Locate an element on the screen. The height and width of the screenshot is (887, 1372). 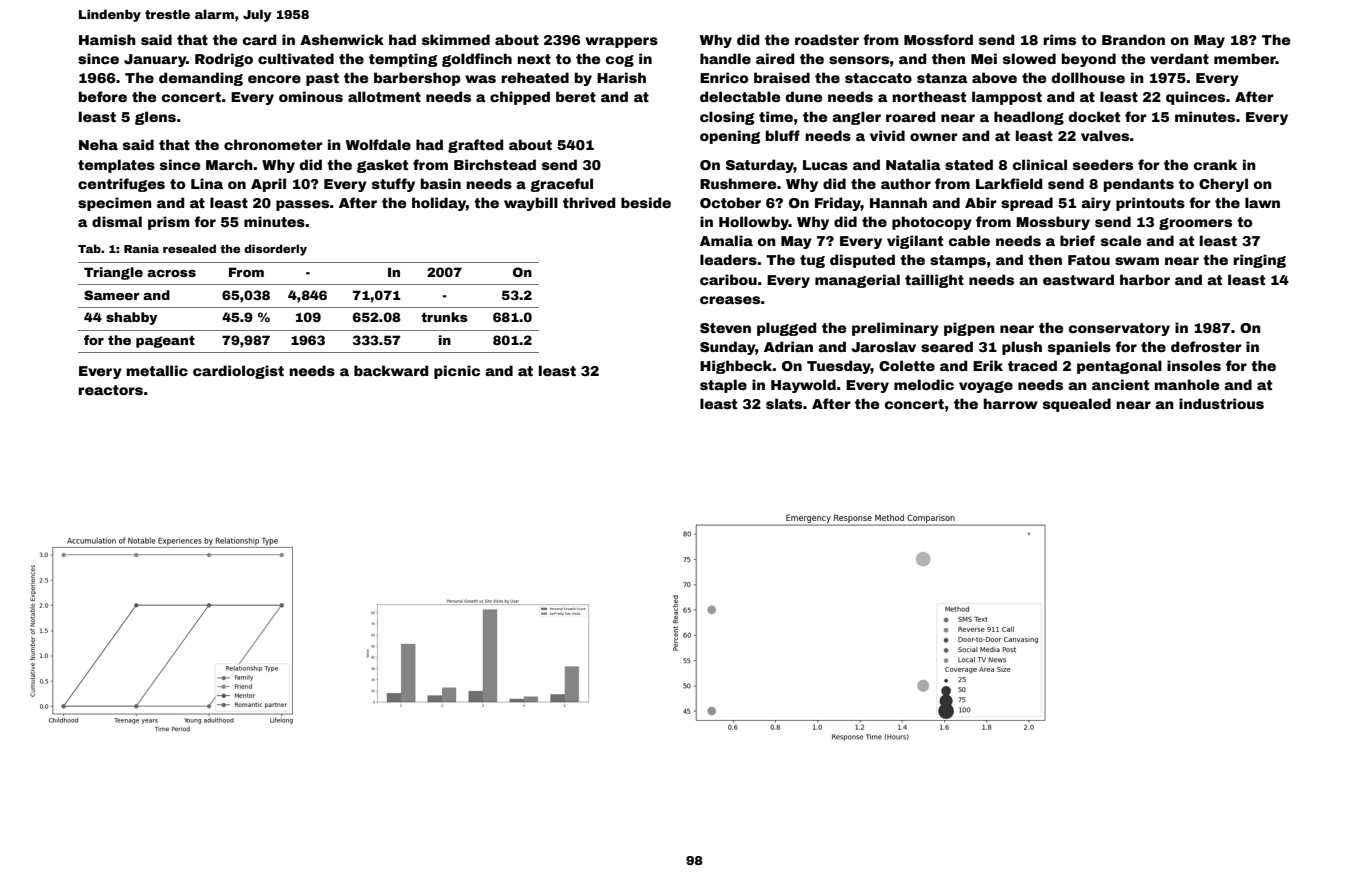
Hamish is located at coordinates (107, 39).
